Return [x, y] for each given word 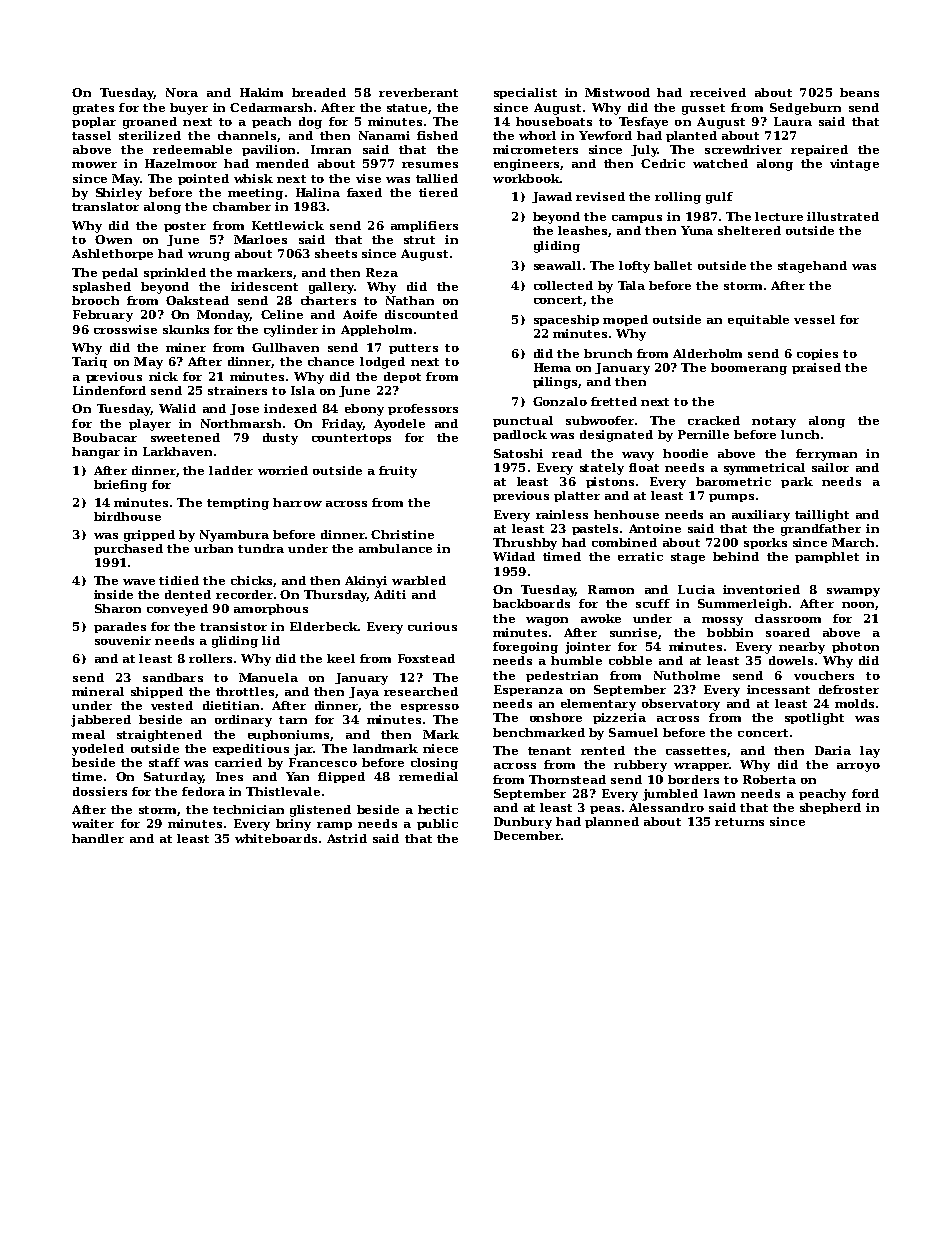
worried [283, 470]
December [528, 835]
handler [98, 838]
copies [817, 354]
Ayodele [399, 425]
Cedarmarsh [271, 107]
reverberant [418, 92]
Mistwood [617, 92]
